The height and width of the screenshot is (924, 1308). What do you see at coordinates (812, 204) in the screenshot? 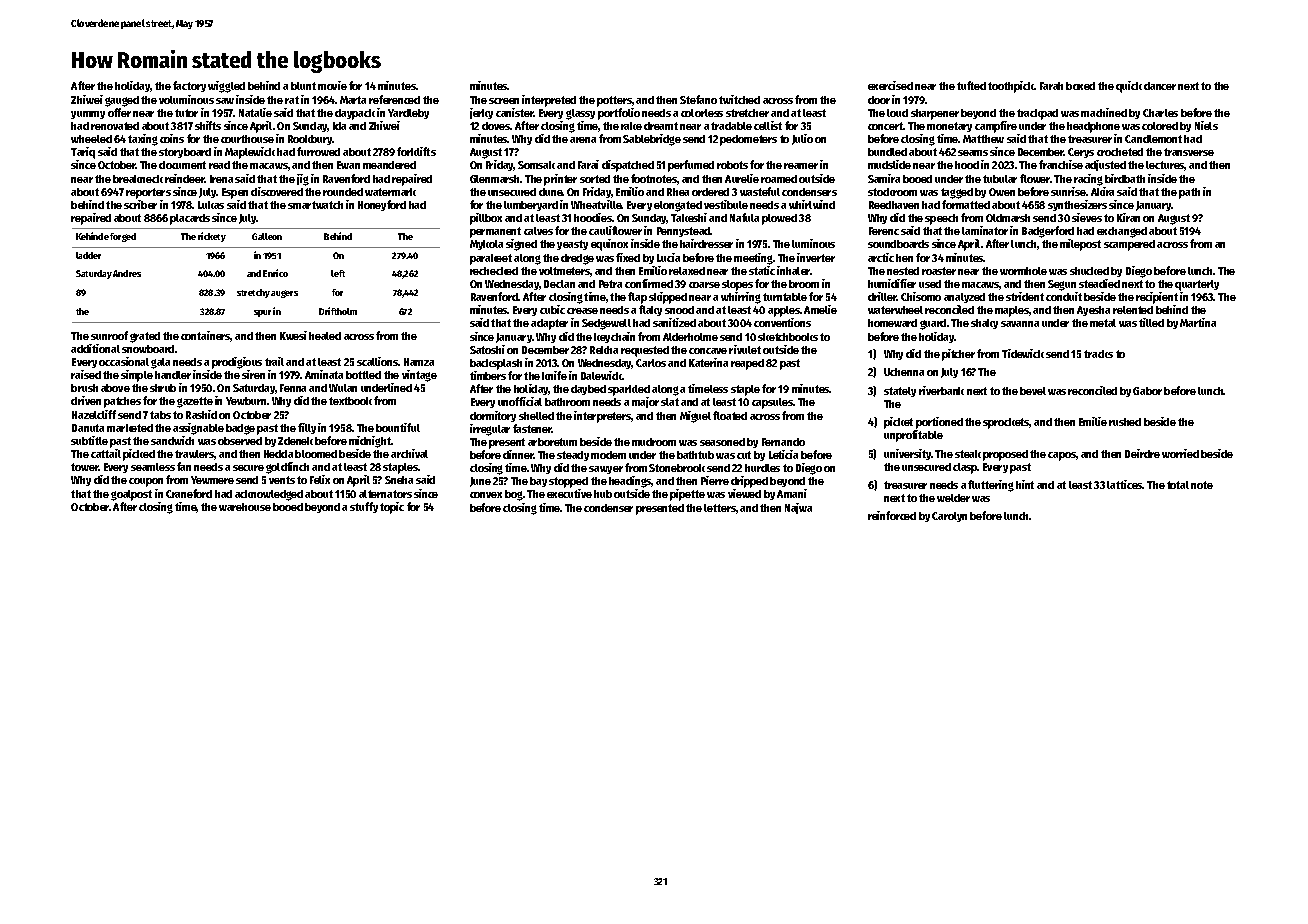
I see `whirlwind` at bounding box center [812, 204].
